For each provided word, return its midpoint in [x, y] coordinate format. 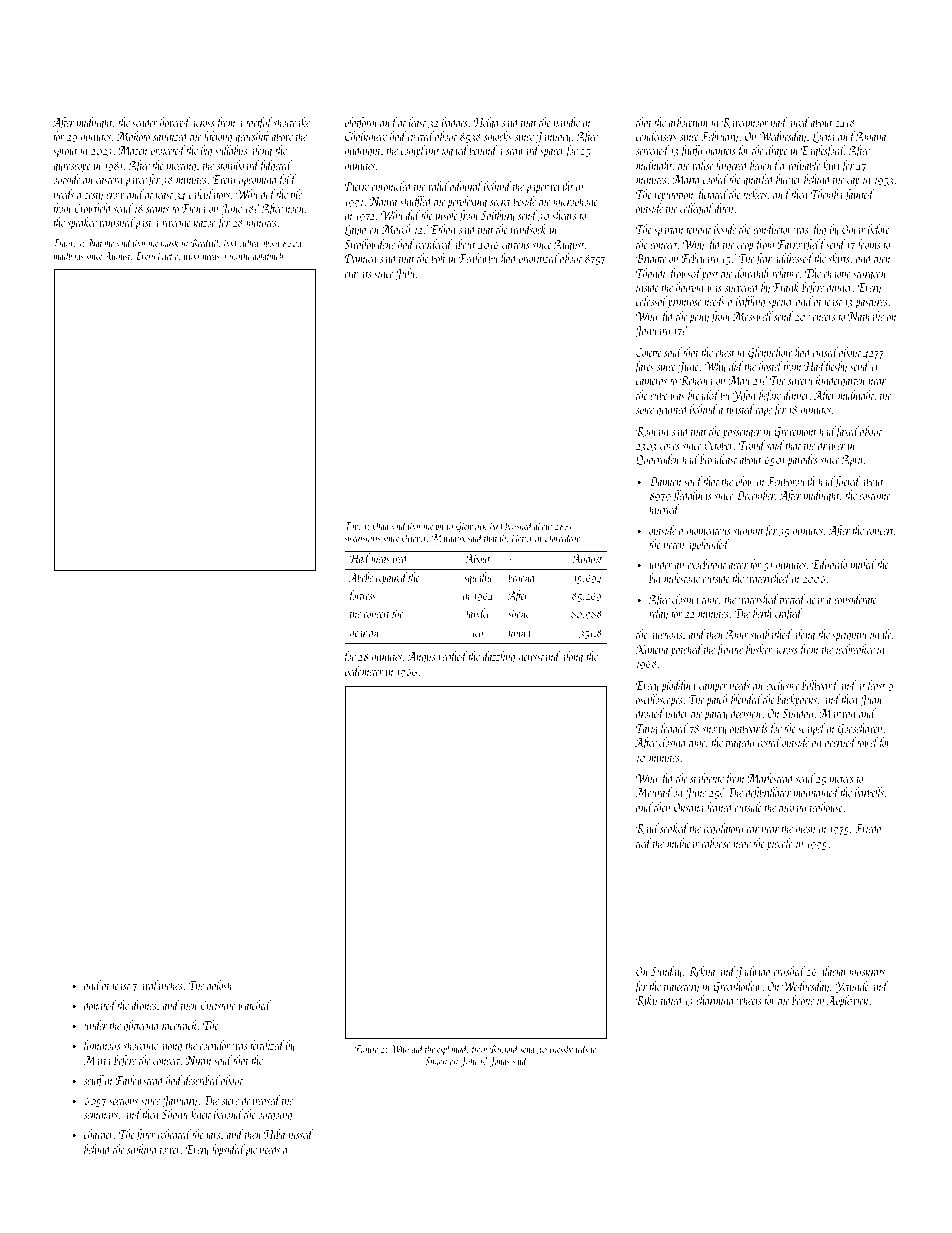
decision [746, 713]
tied [643, 843]
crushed [789, 971]
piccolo [780, 844]
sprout [65, 153]
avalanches [161, 985]
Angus [421, 658]
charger [99, 1135]
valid [439, 186]
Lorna [824, 137]
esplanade [453, 1049]
